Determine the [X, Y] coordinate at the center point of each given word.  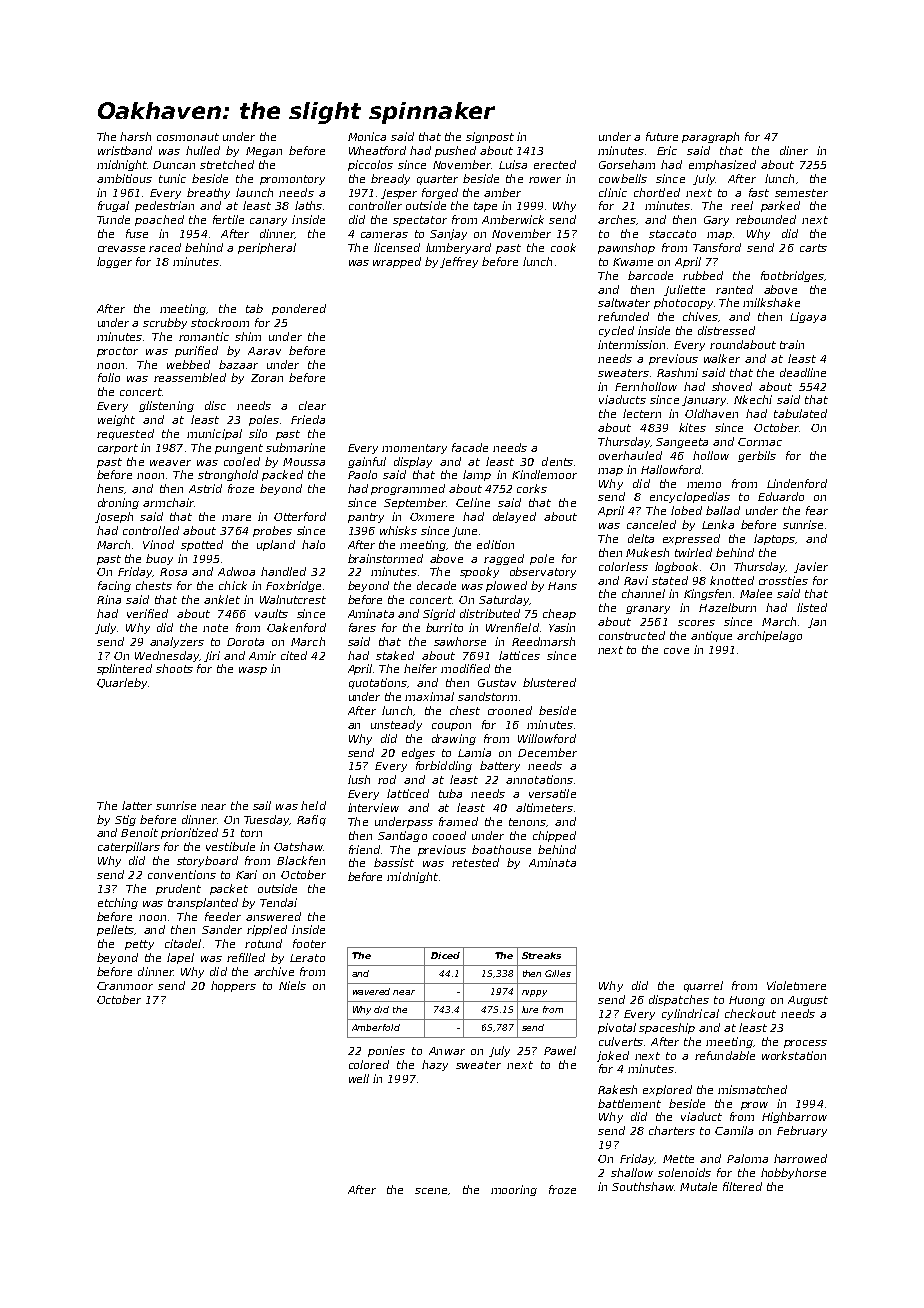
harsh [135, 136]
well [359, 1078]
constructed [632, 635]
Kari [246, 874]
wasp [253, 671]
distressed [726, 330]
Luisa [513, 164]
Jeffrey [459, 262]
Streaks [541, 955]
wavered [371, 991]
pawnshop [626, 248]
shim [248, 336]
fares [362, 627]
